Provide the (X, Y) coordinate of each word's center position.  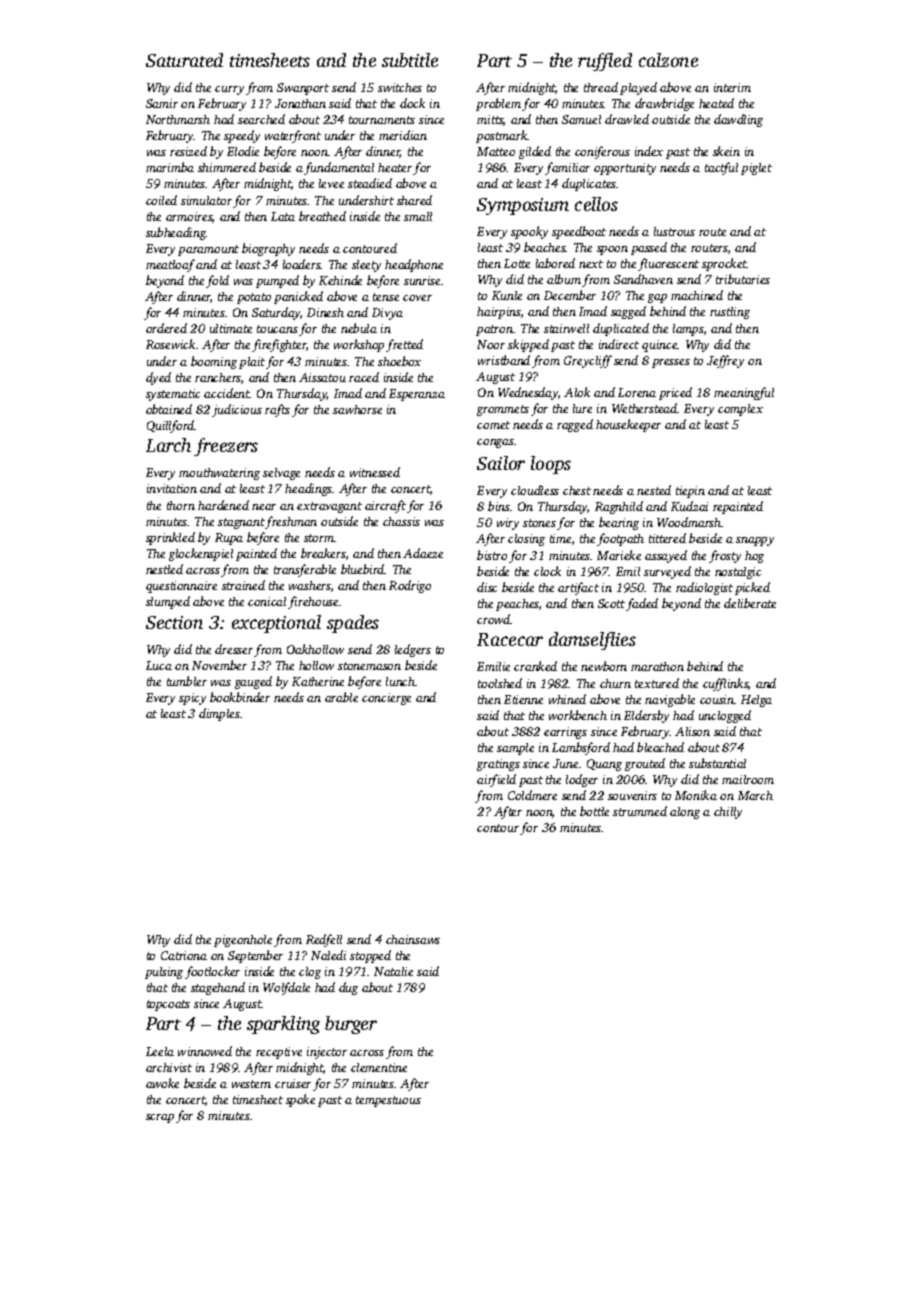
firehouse (313, 602)
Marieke (619, 555)
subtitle (410, 60)
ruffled (605, 62)
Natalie (393, 971)
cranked (535, 666)
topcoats (168, 1005)
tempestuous (388, 1101)
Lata (283, 216)
